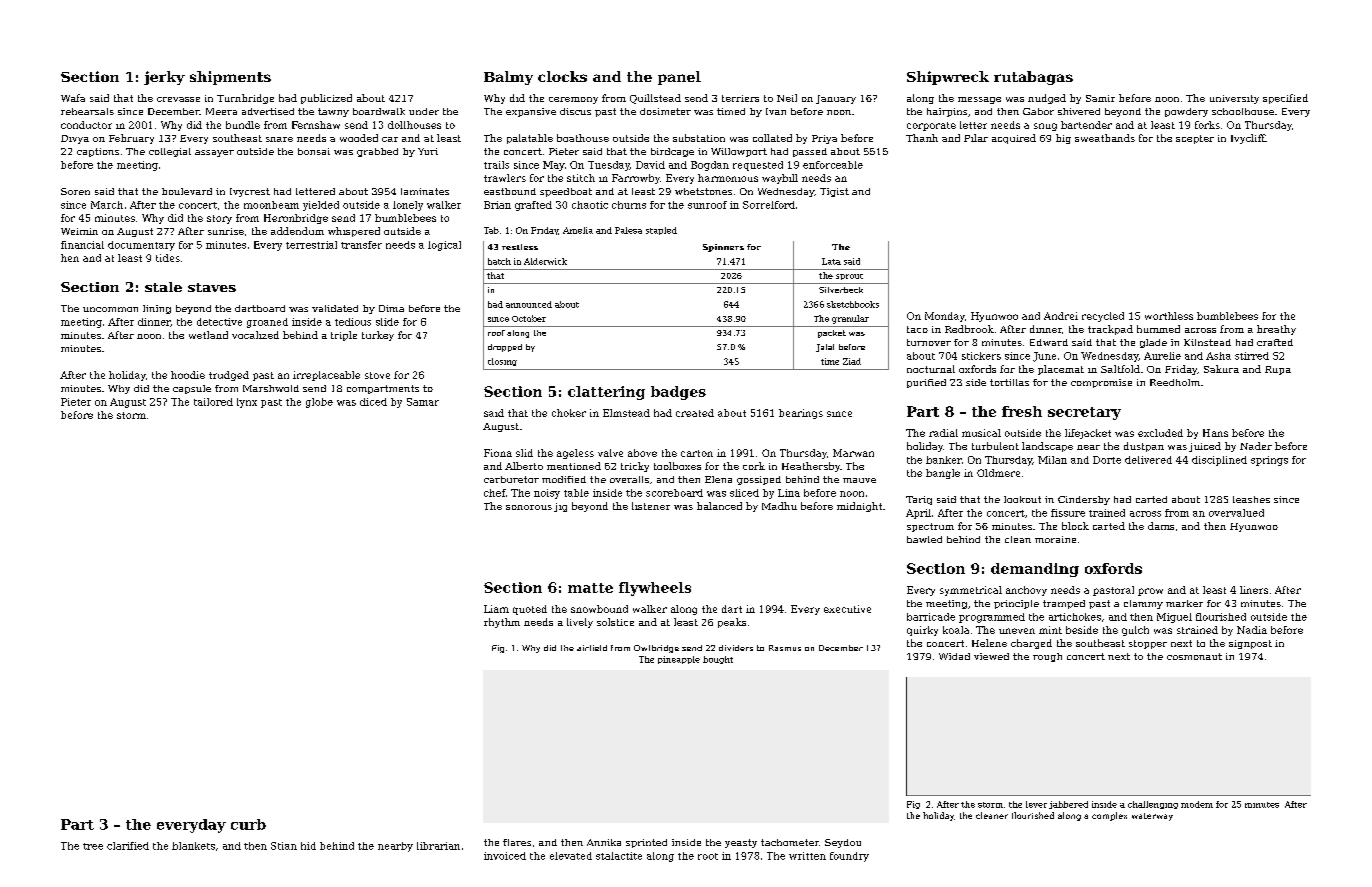 The height and width of the screenshot is (887, 1372). I want to click on tree, so click(93, 846).
